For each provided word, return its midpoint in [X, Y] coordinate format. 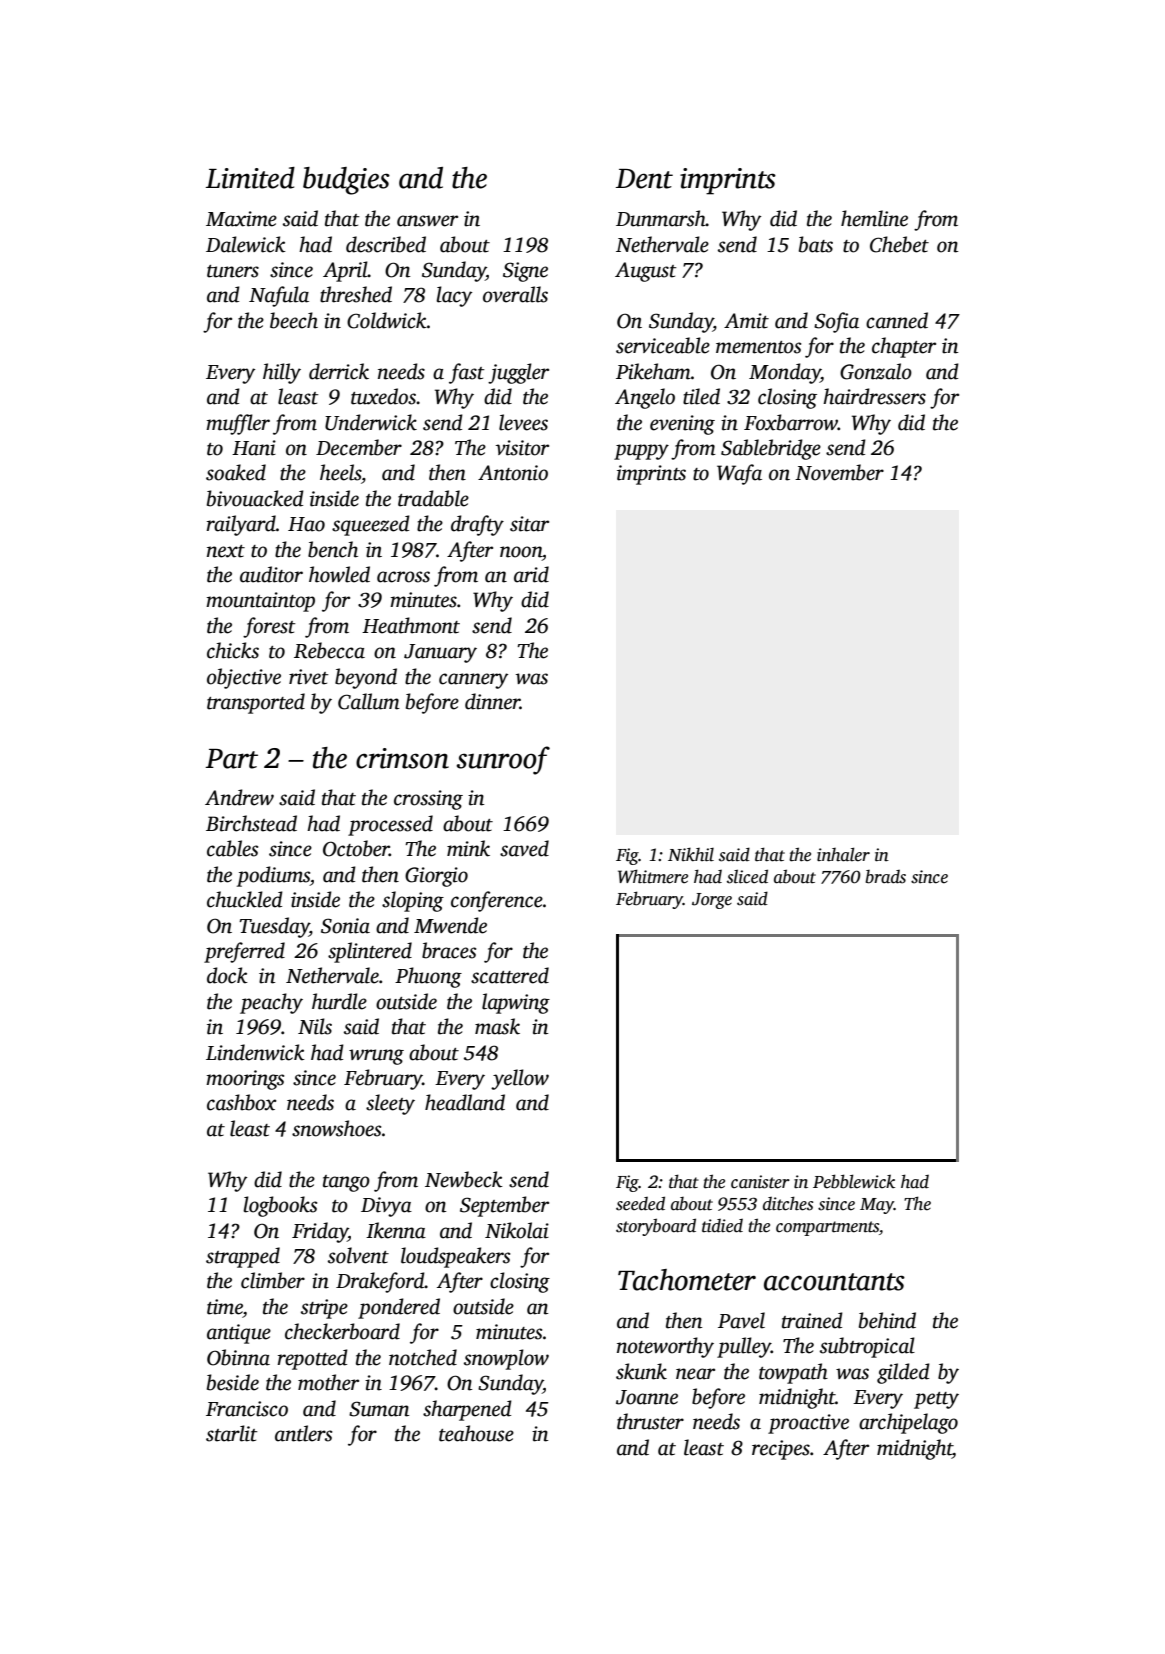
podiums [273, 876]
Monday [785, 373]
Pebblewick [854, 1181]
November [839, 472]
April [345, 271]
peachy [271, 1003]
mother [328, 1382]
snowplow [506, 1359]
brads [885, 877]
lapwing [516, 1003]
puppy [641, 452]
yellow [520, 1079]
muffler [238, 424]
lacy [454, 296]
